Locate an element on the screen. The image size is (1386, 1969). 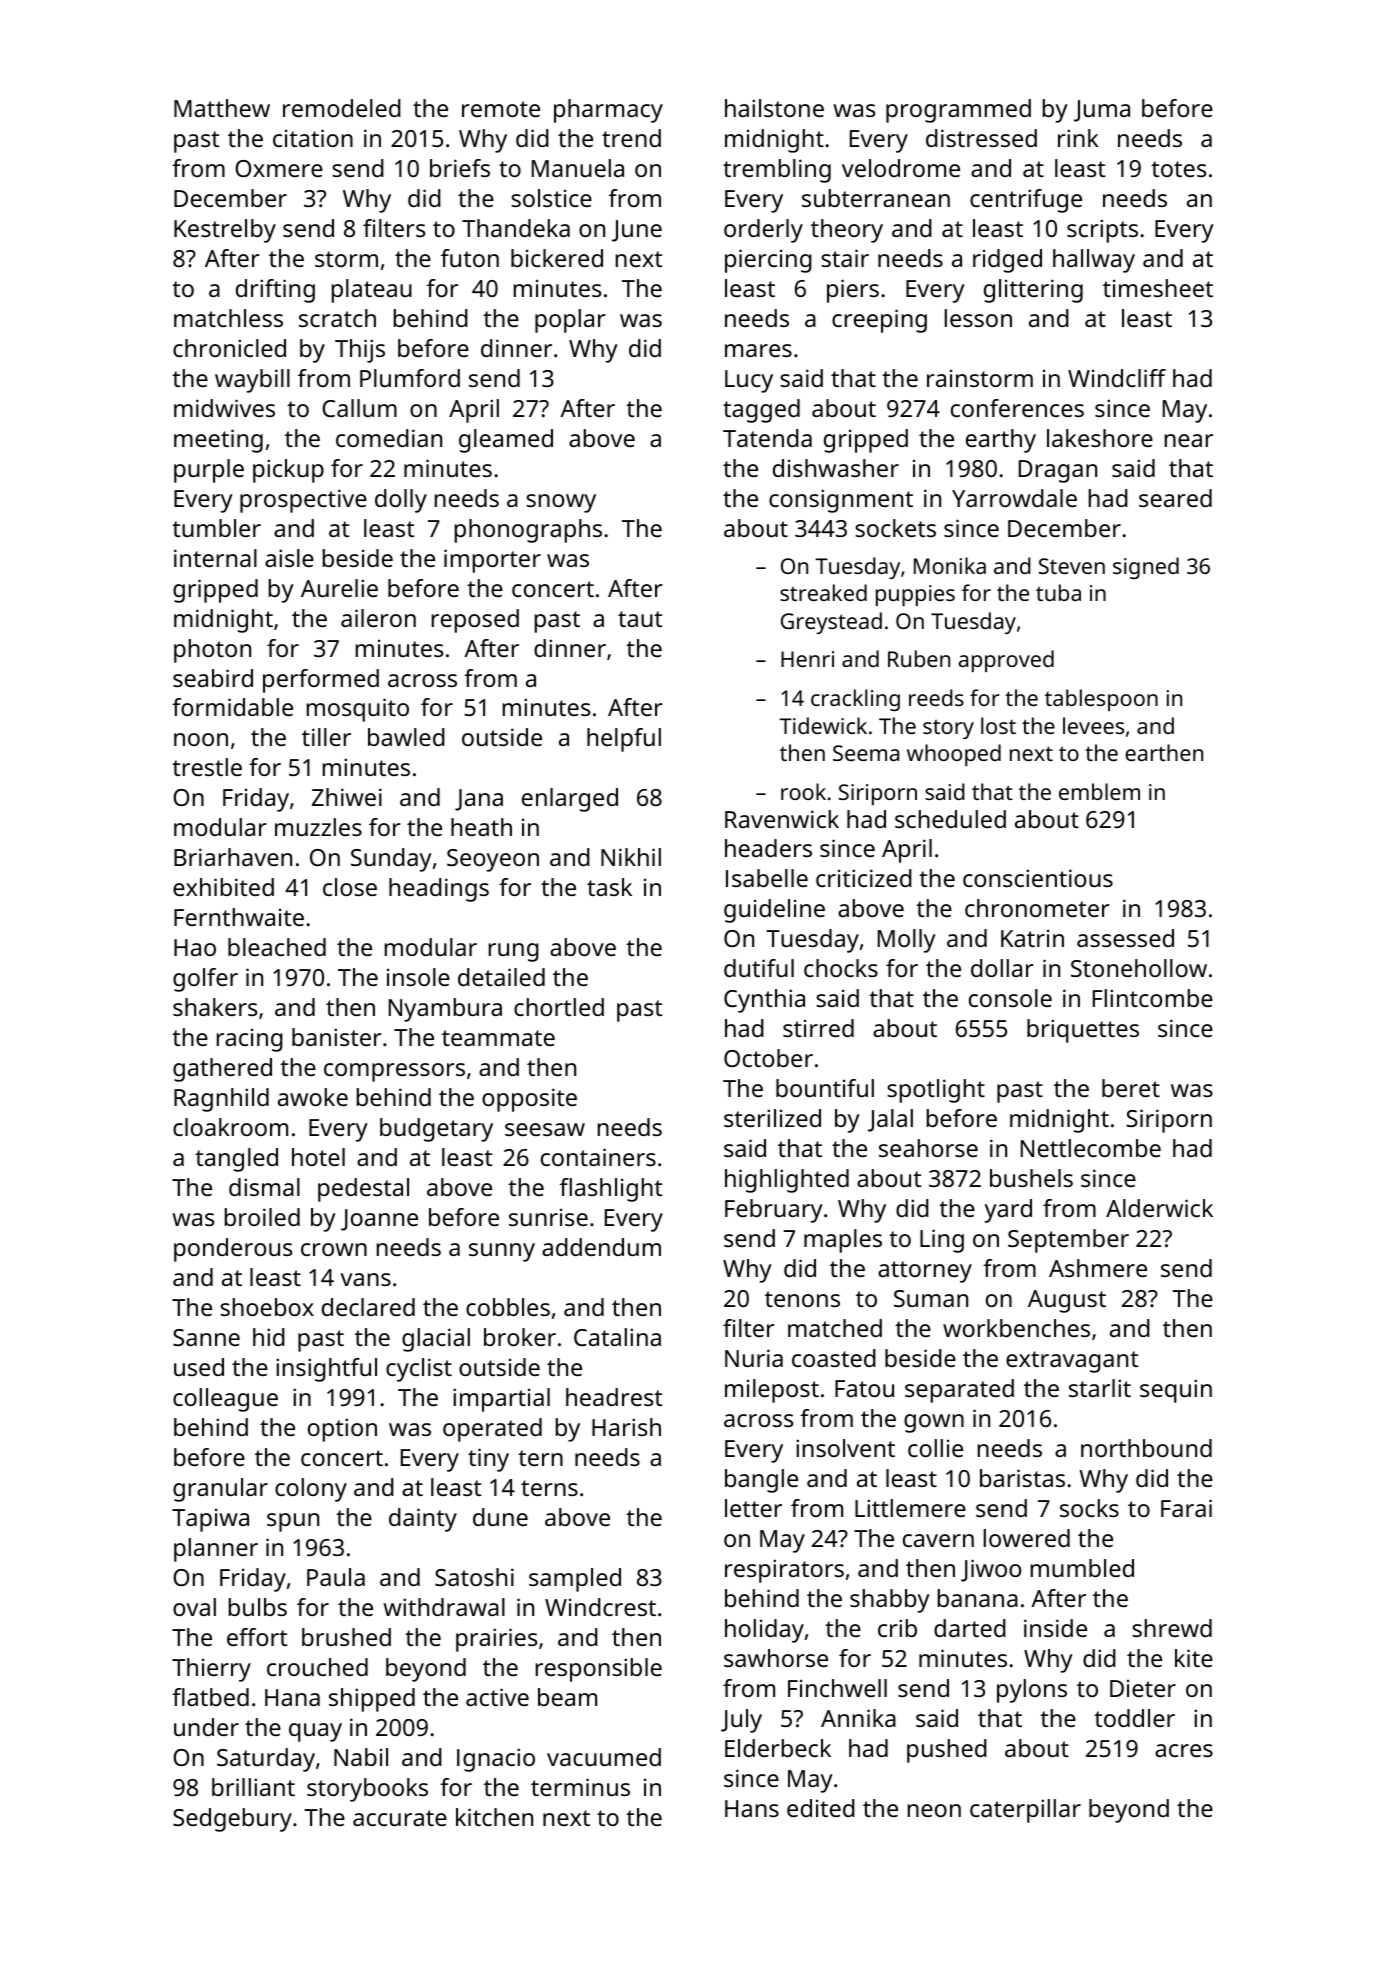
flashlight is located at coordinates (611, 1190).
